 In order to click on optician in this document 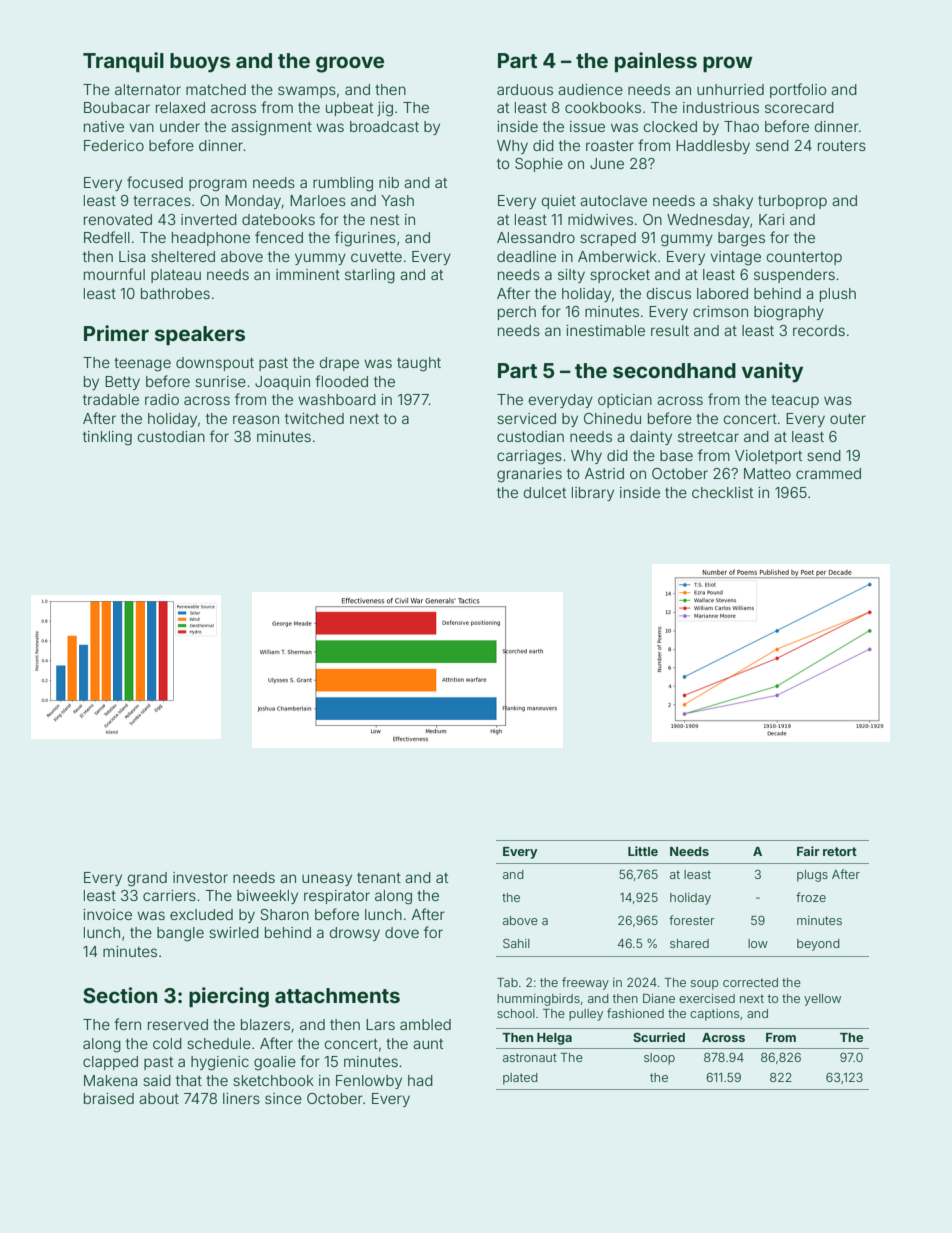, I will do `click(625, 401)`.
